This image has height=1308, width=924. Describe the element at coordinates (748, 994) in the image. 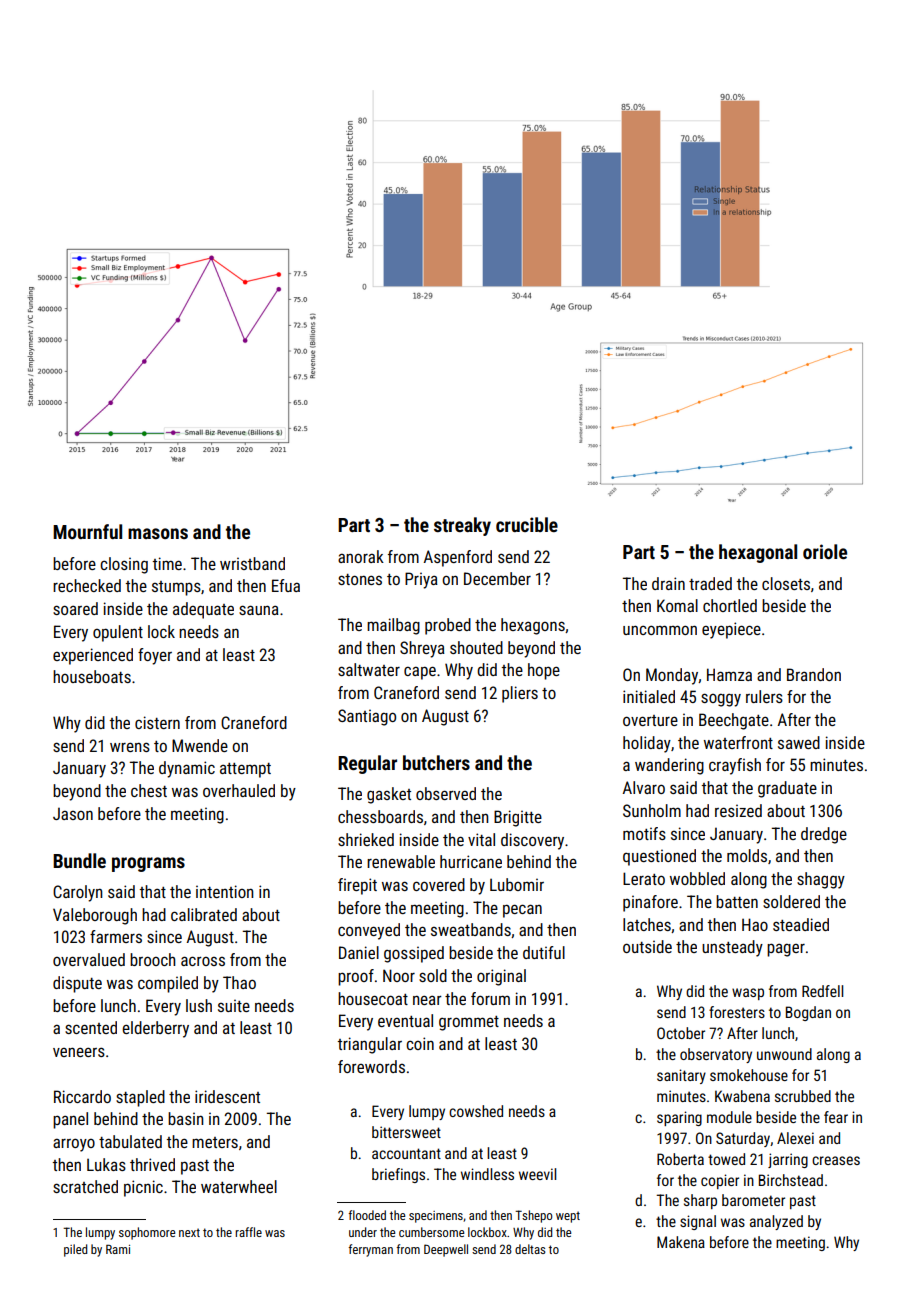

I see `wasp` at that location.
